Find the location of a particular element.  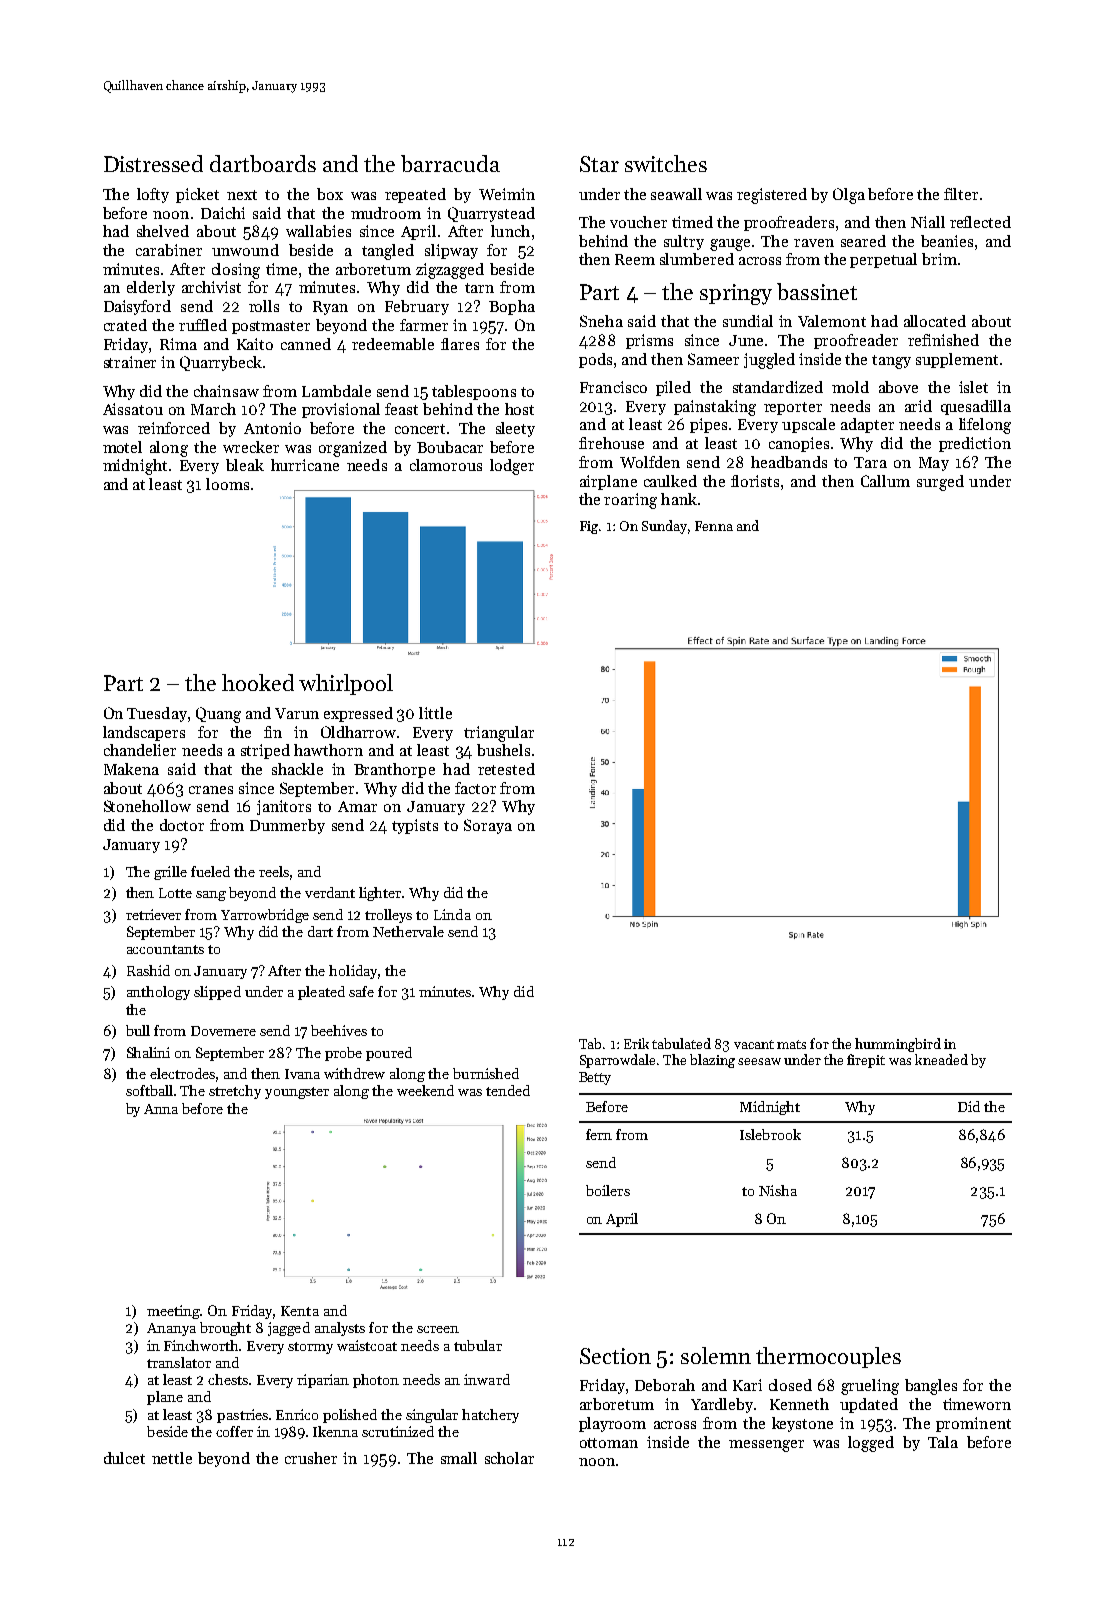

Distressed is located at coordinates (153, 163).
